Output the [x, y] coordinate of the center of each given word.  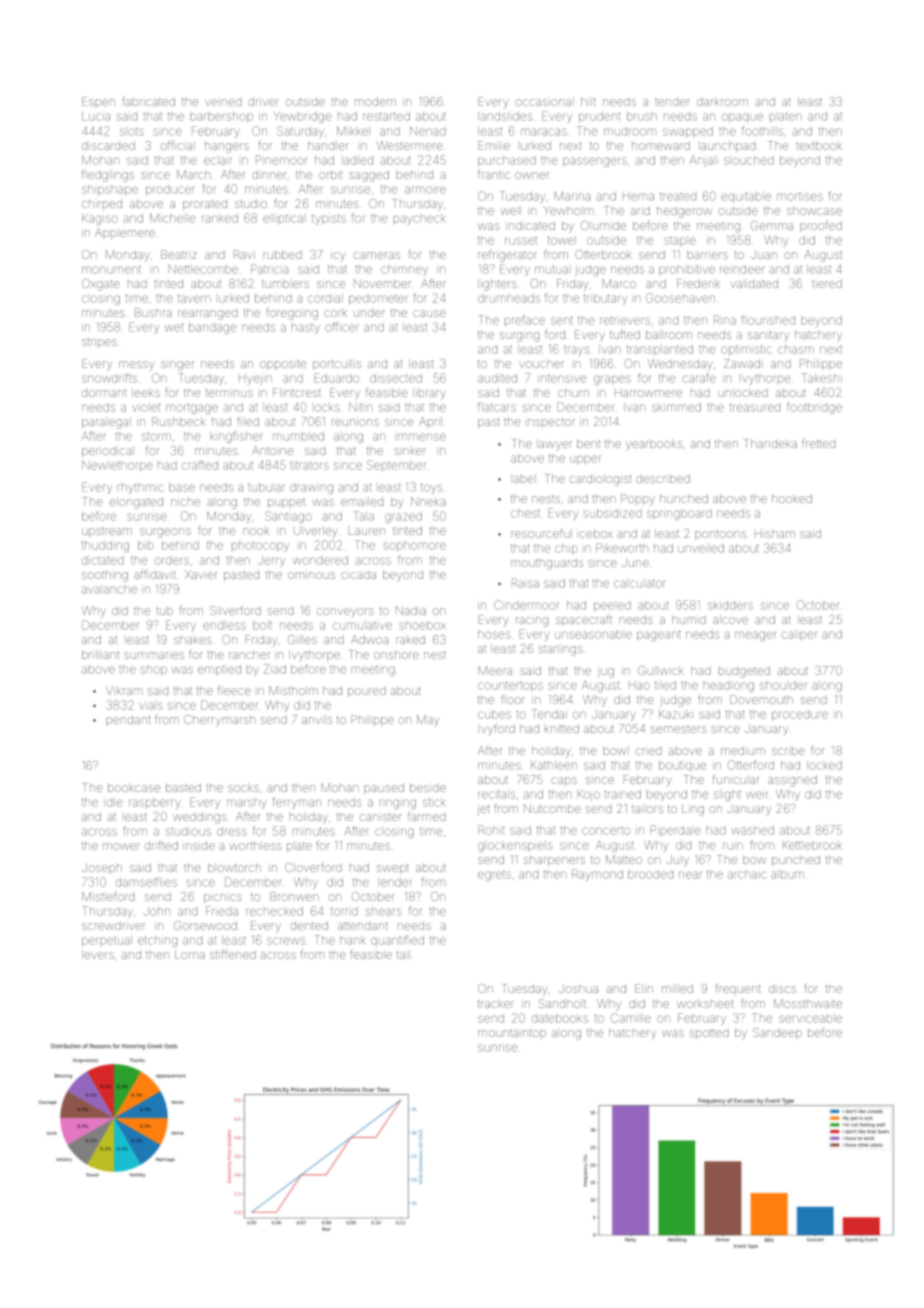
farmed [427, 817]
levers [98, 954]
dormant [104, 393]
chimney [404, 270]
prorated [205, 205]
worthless [256, 845]
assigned [792, 781]
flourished [768, 320]
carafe [699, 378]
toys [431, 488]
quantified [397, 941]
